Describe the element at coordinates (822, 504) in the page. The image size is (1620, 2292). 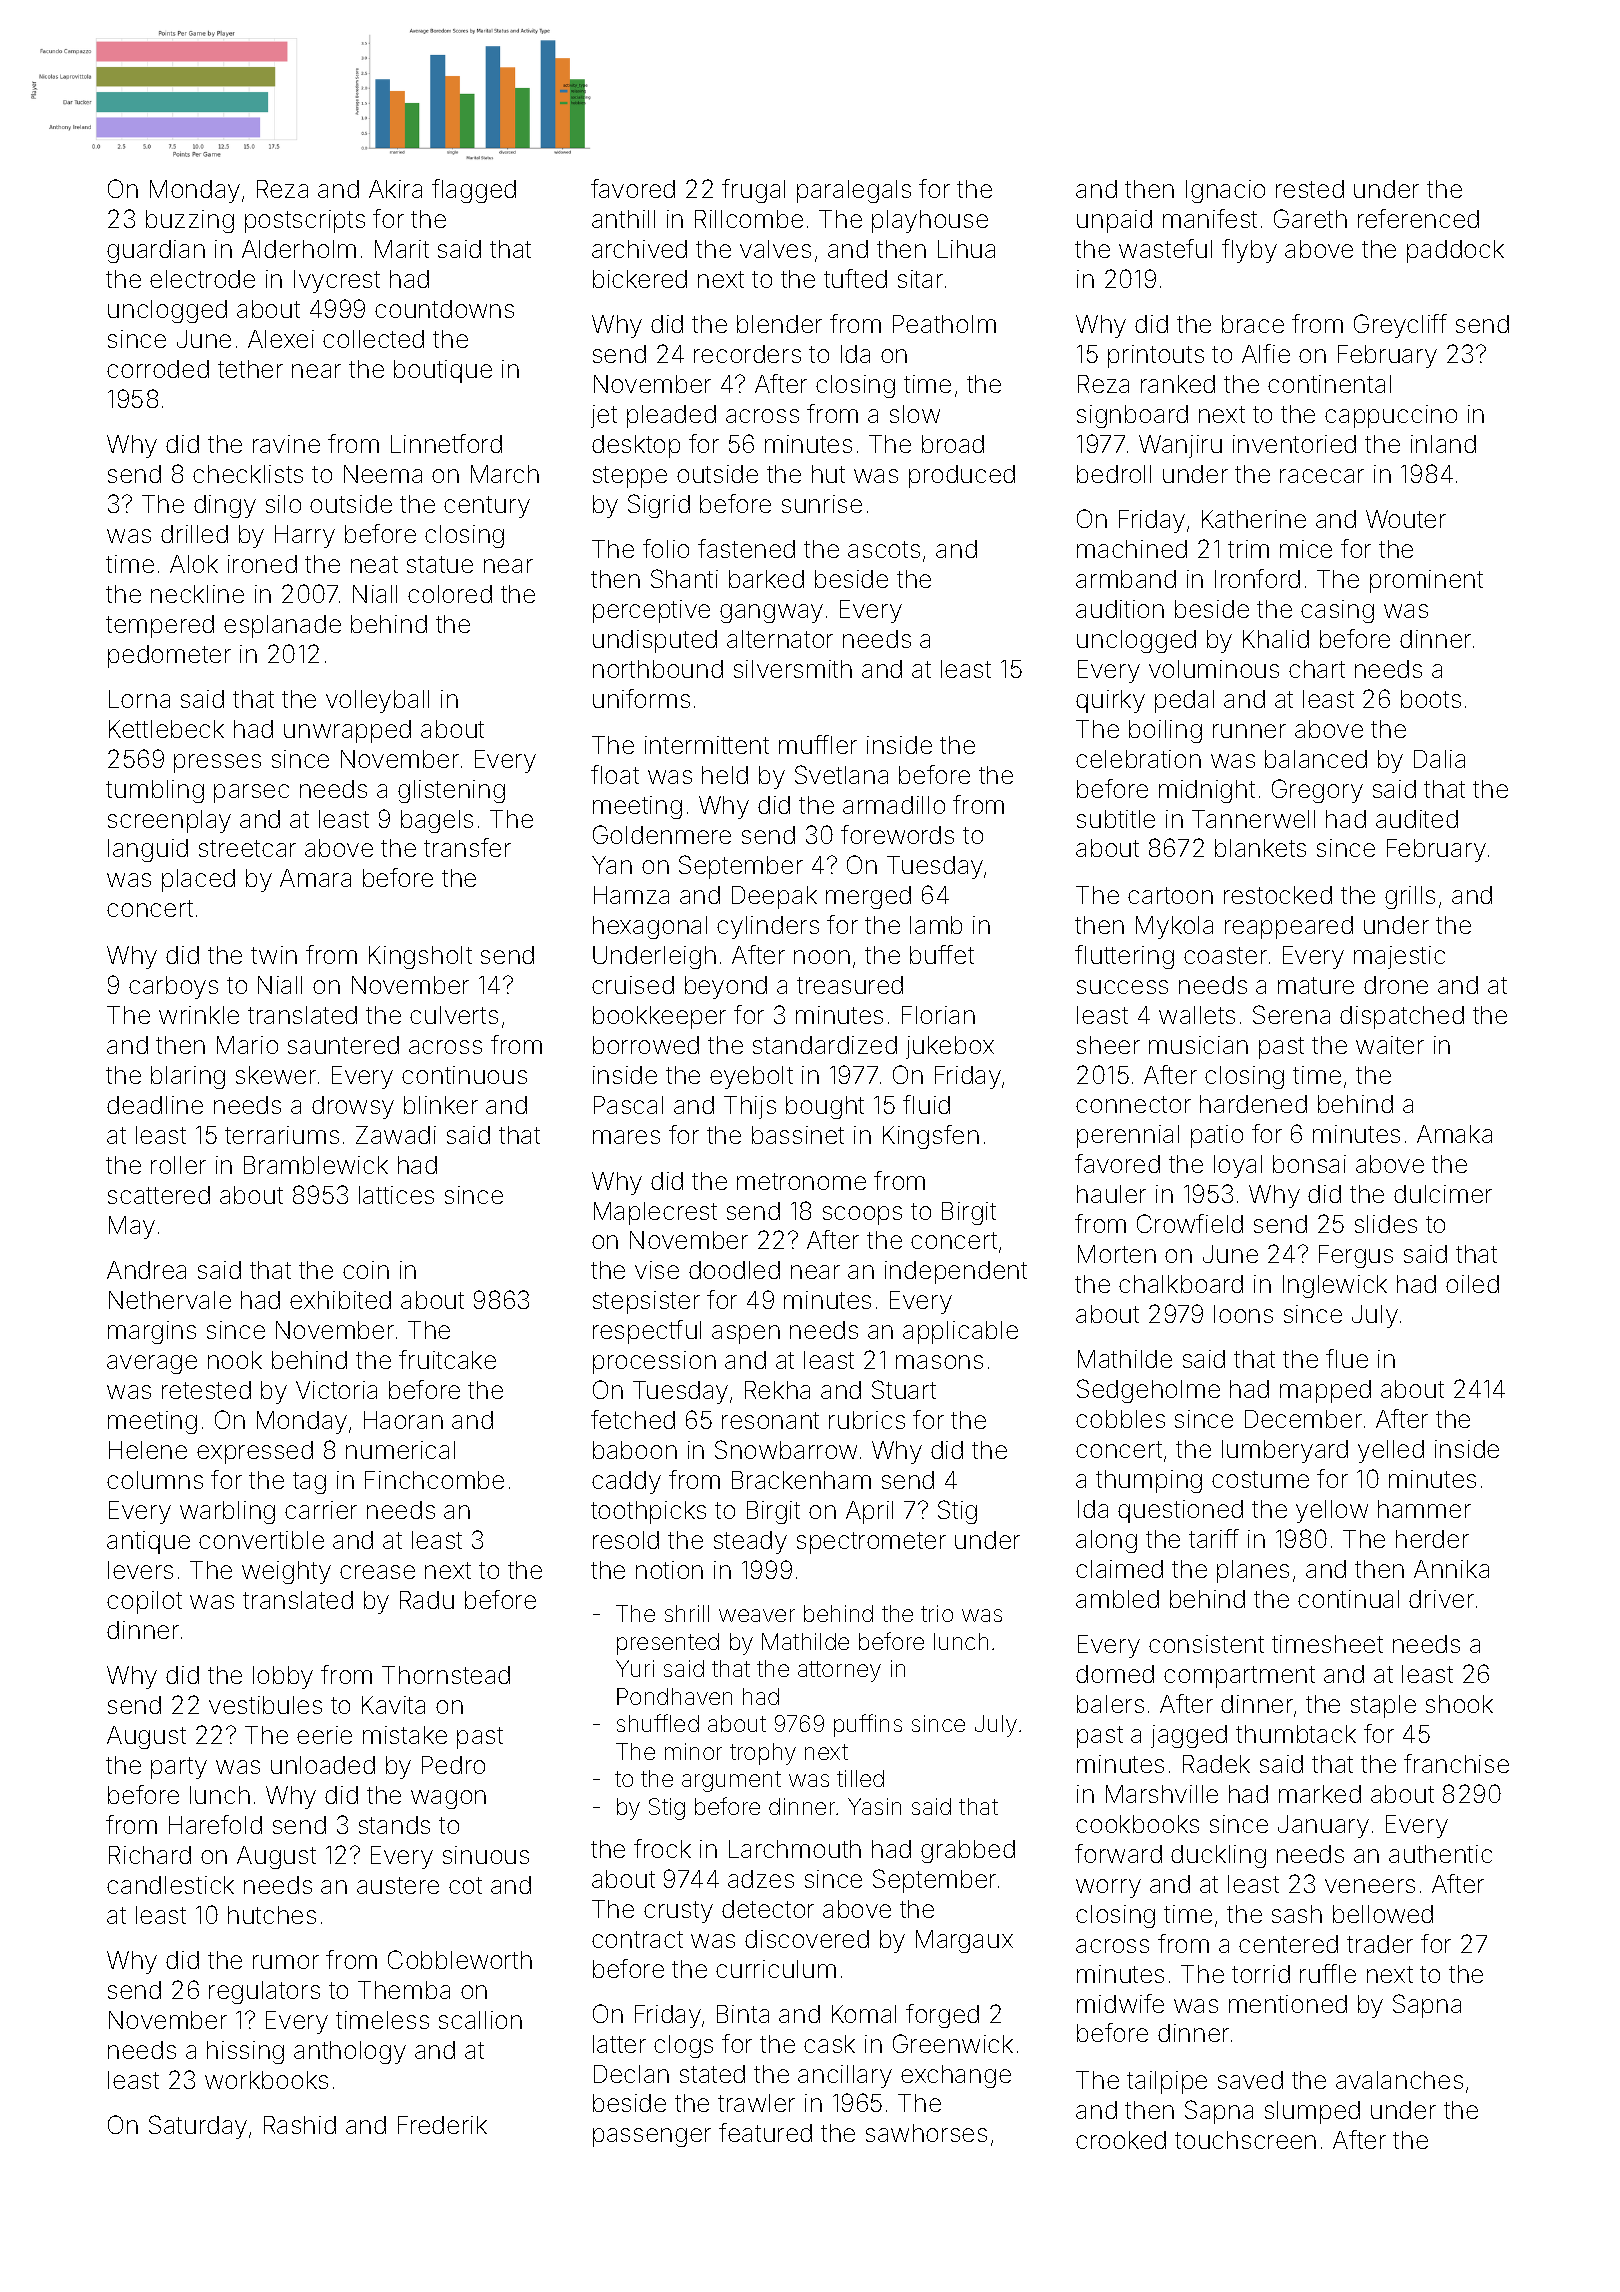
I see `sunrise` at that location.
